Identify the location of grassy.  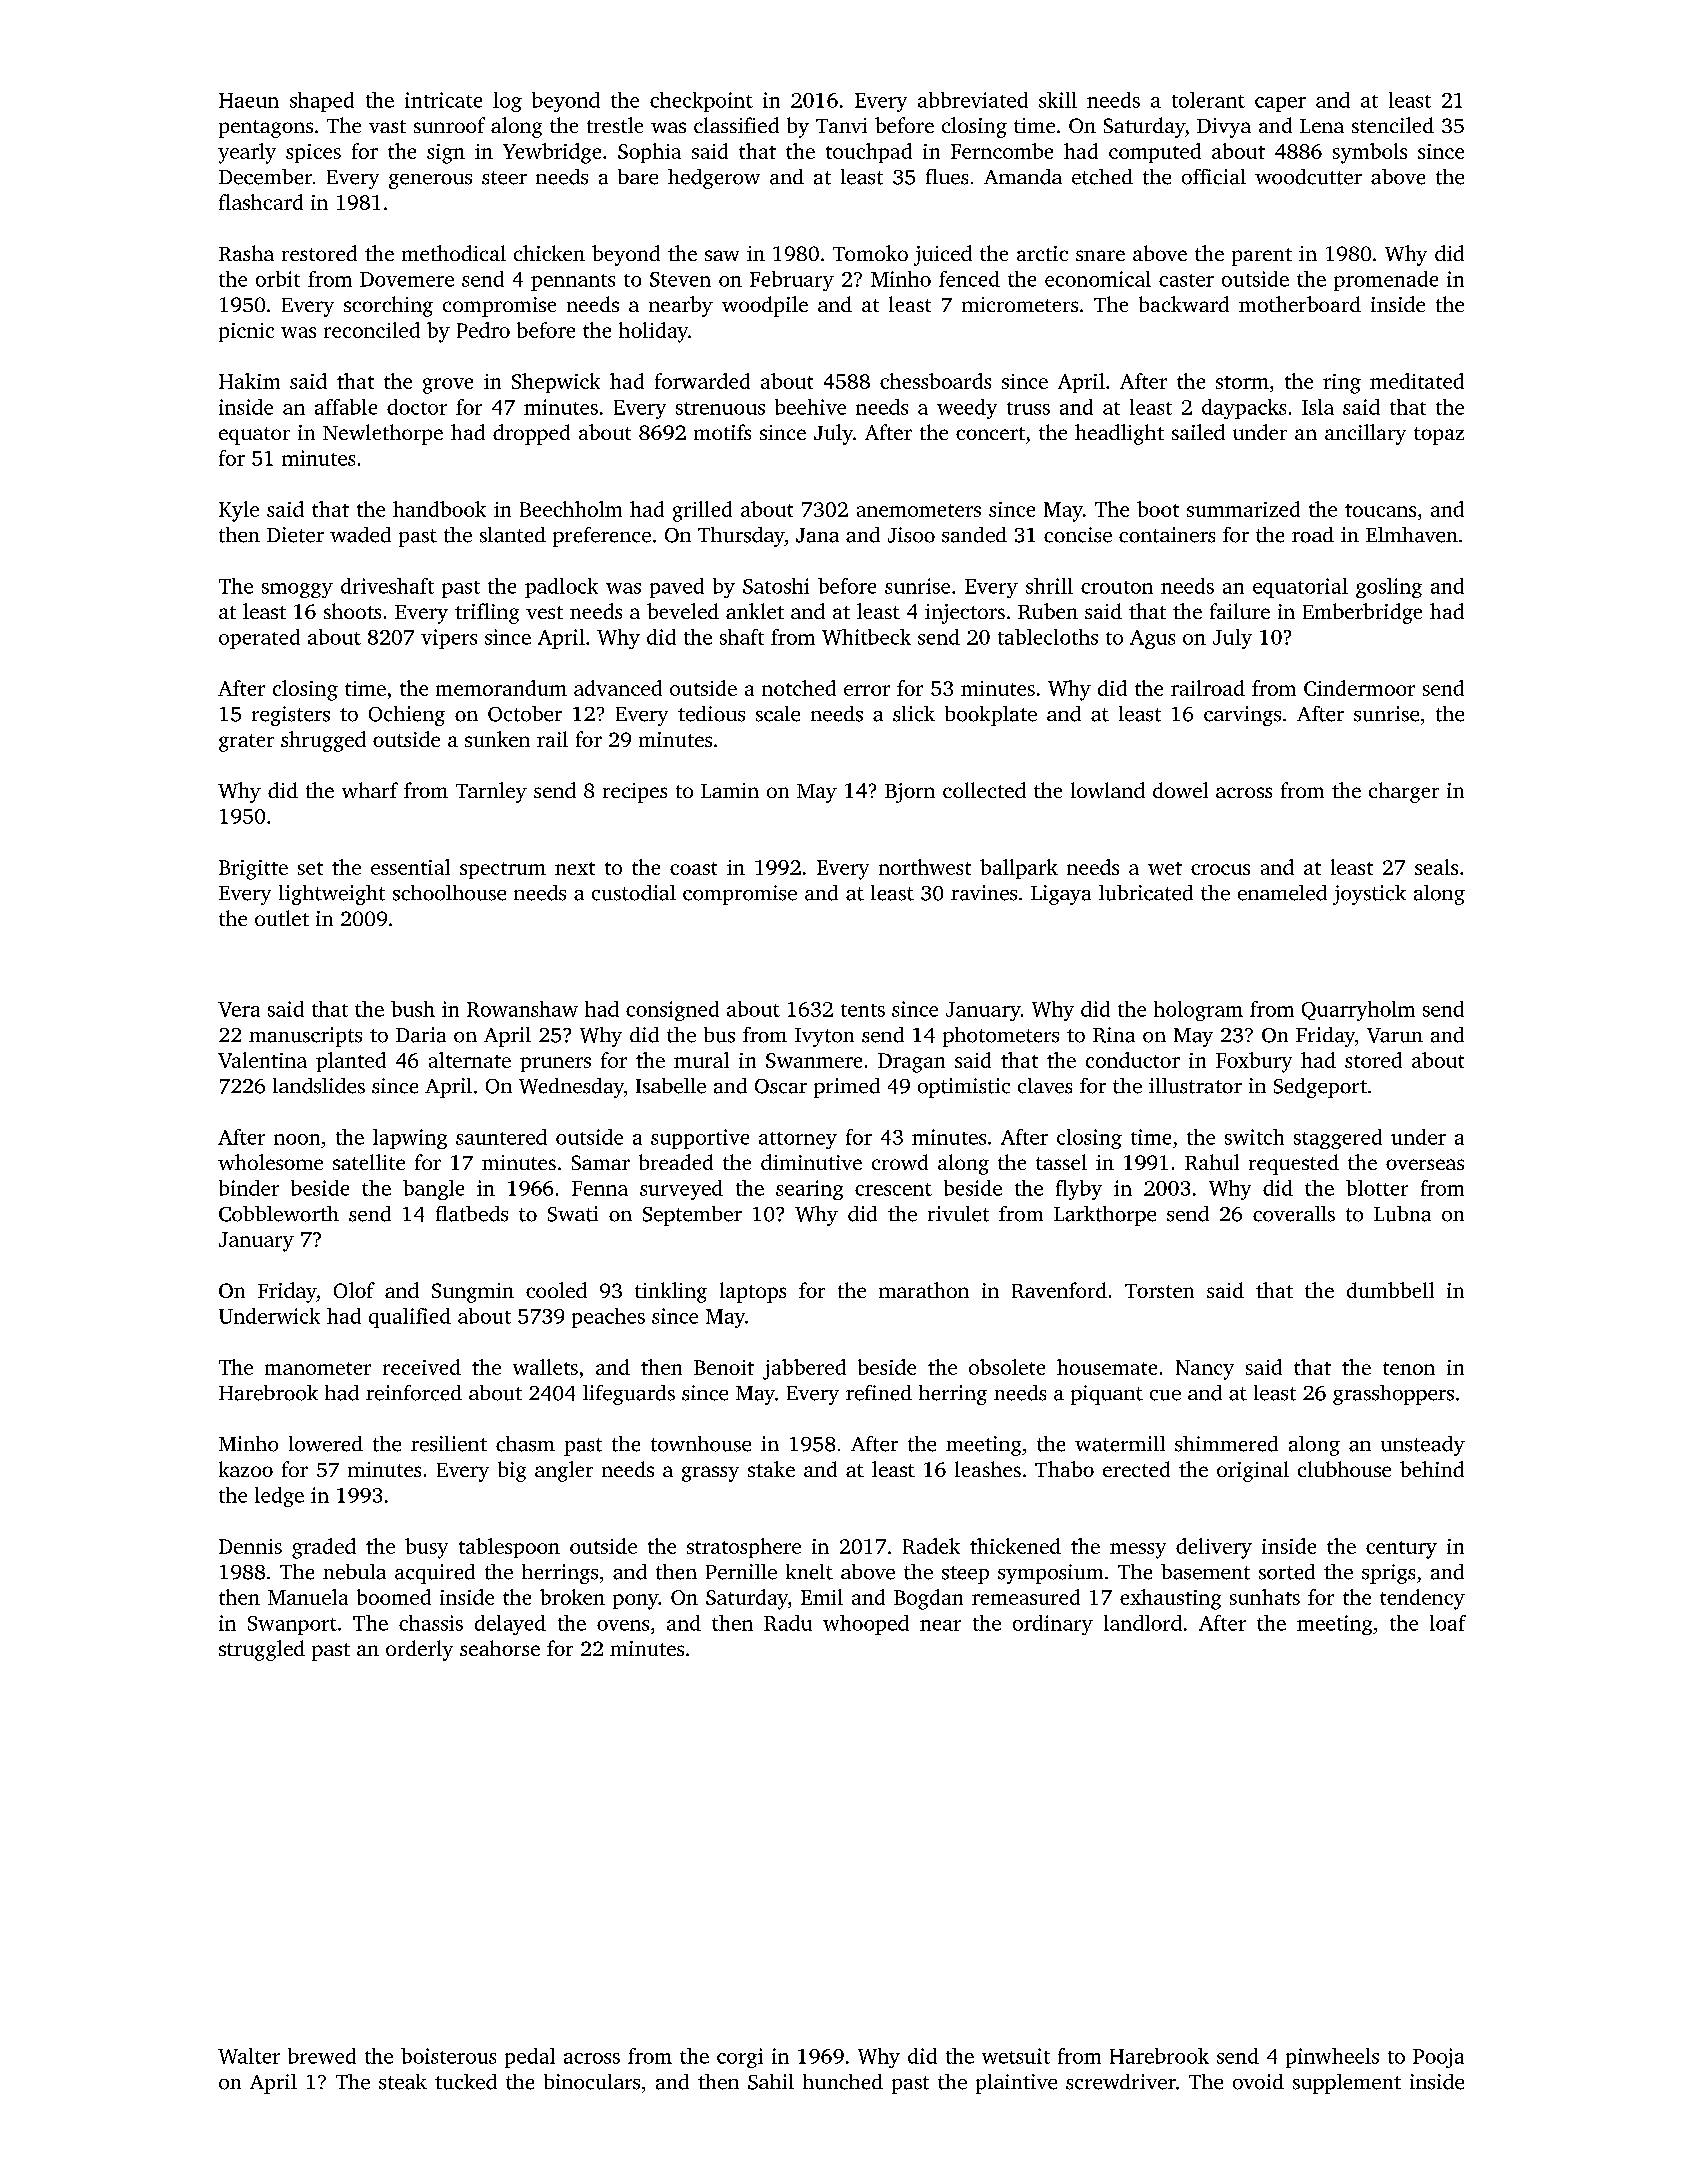
(710, 1474).
